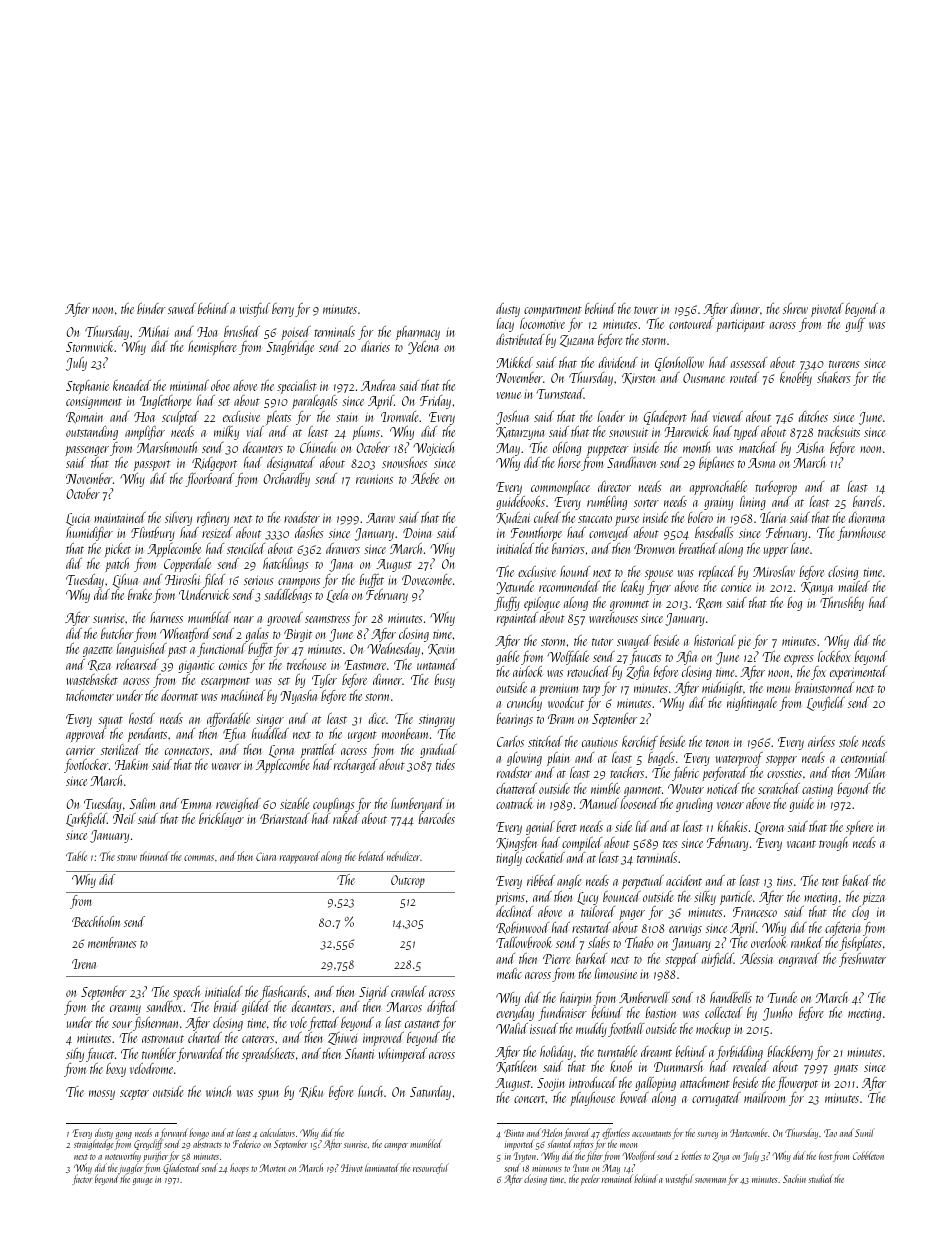 The width and height of the page is (952, 1233). I want to click on wasteful, so click(680, 1179).
